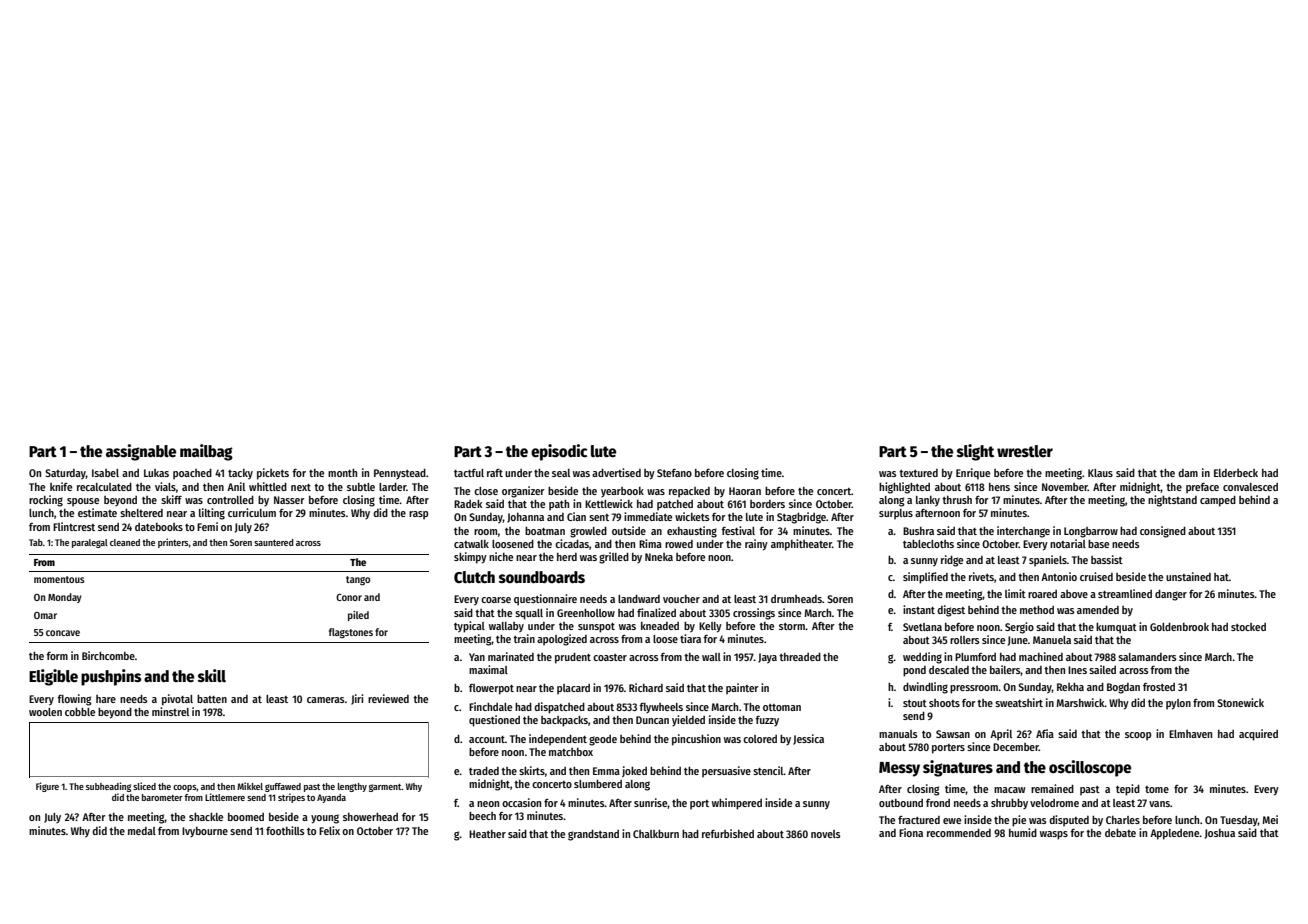 The height and width of the screenshot is (924, 1308). Describe the element at coordinates (1147, 657) in the screenshot. I see `salamanders` at that location.
